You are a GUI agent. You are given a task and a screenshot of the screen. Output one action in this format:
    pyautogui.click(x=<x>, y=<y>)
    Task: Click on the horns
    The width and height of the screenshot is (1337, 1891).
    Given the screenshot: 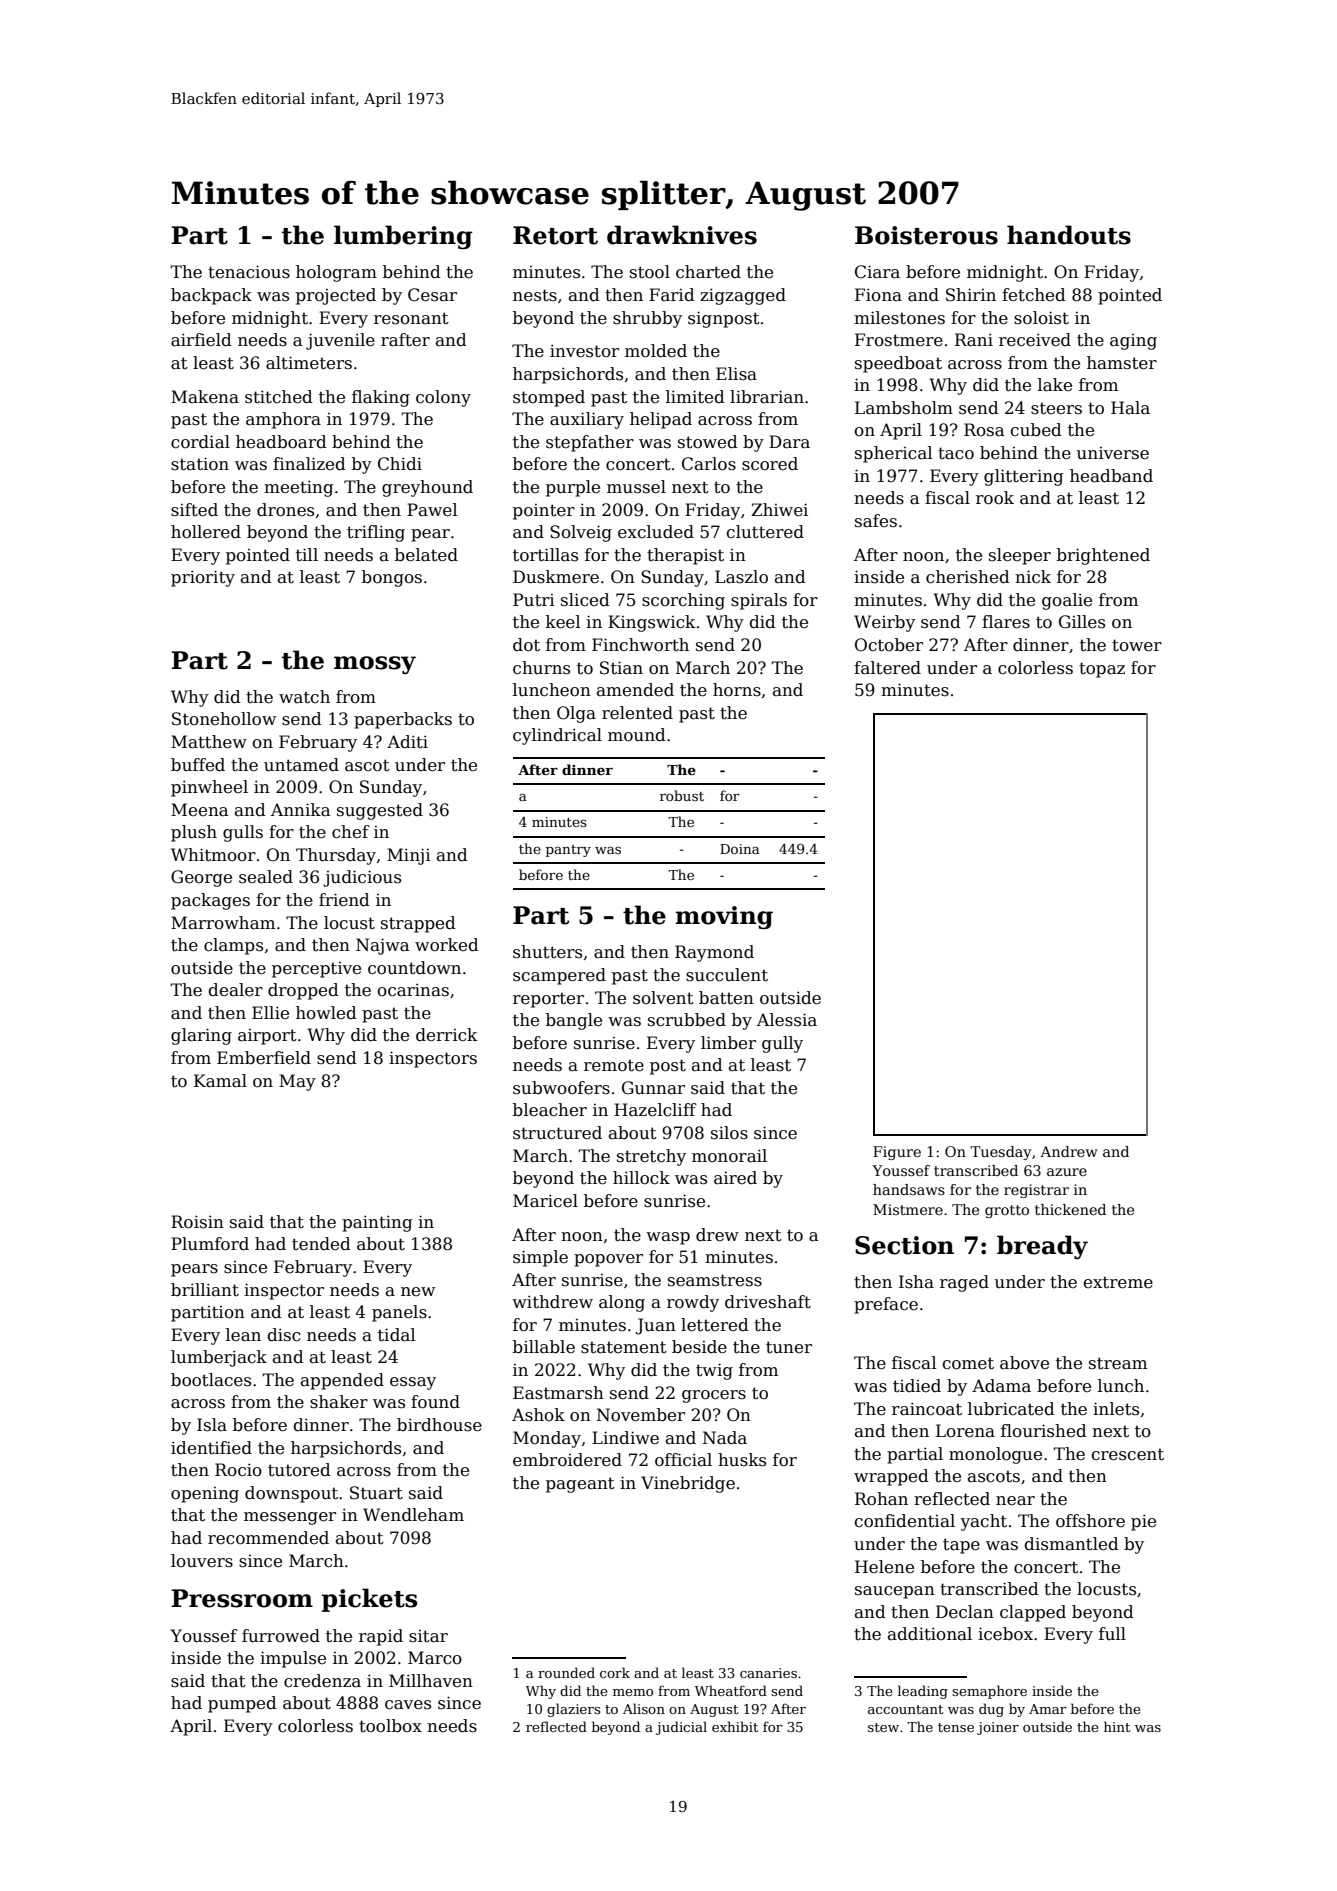 What is the action you would take?
    pyautogui.click(x=737, y=690)
